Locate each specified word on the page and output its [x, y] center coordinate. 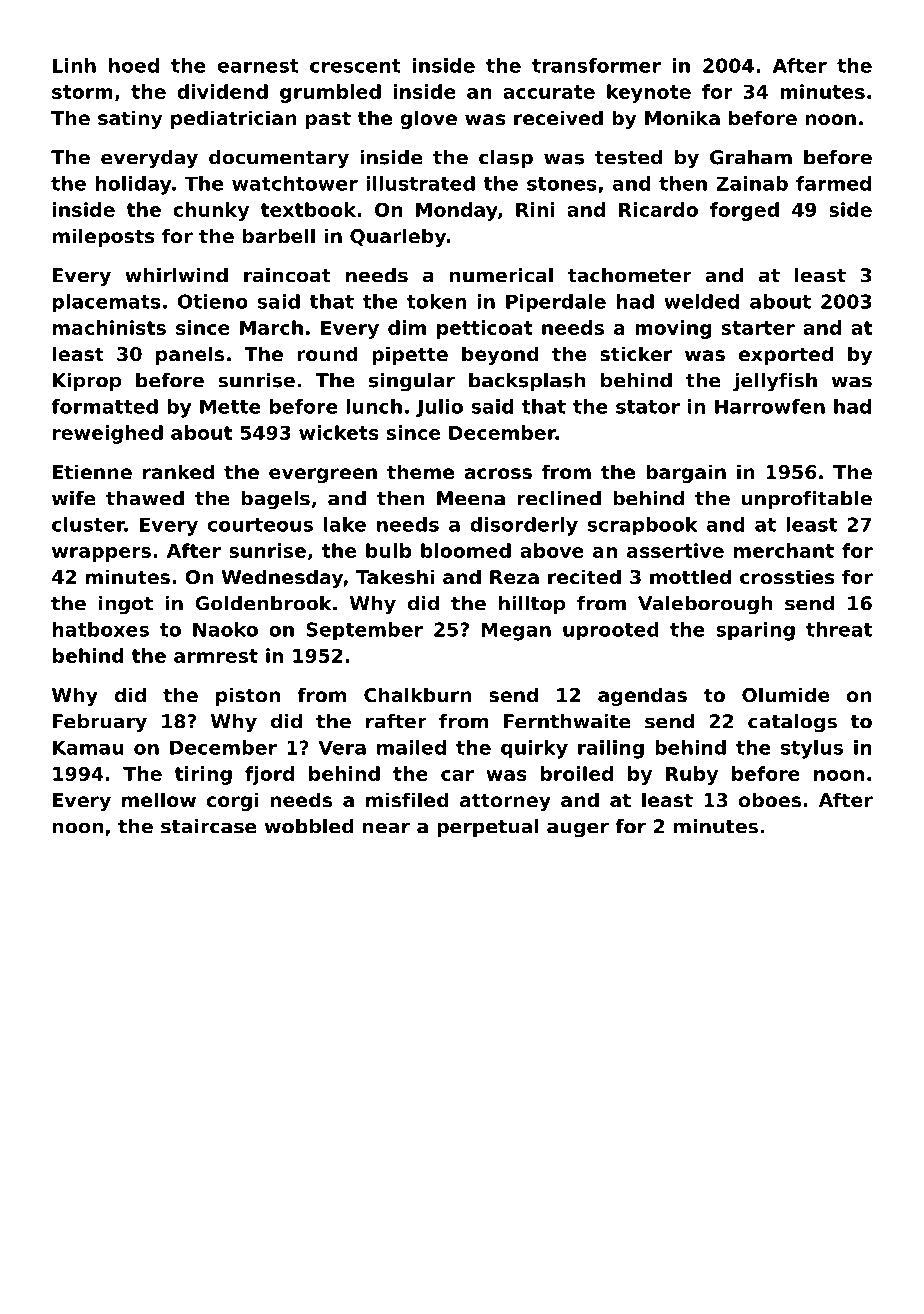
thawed [145, 498]
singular [412, 382]
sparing [755, 631]
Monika [682, 117]
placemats [107, 303]
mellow [159, 799]
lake [345, 524]
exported [786, 355]
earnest [258, 66]
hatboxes [101, 629]
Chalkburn [418, 694]
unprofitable [806, 500]
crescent [355, 66]
